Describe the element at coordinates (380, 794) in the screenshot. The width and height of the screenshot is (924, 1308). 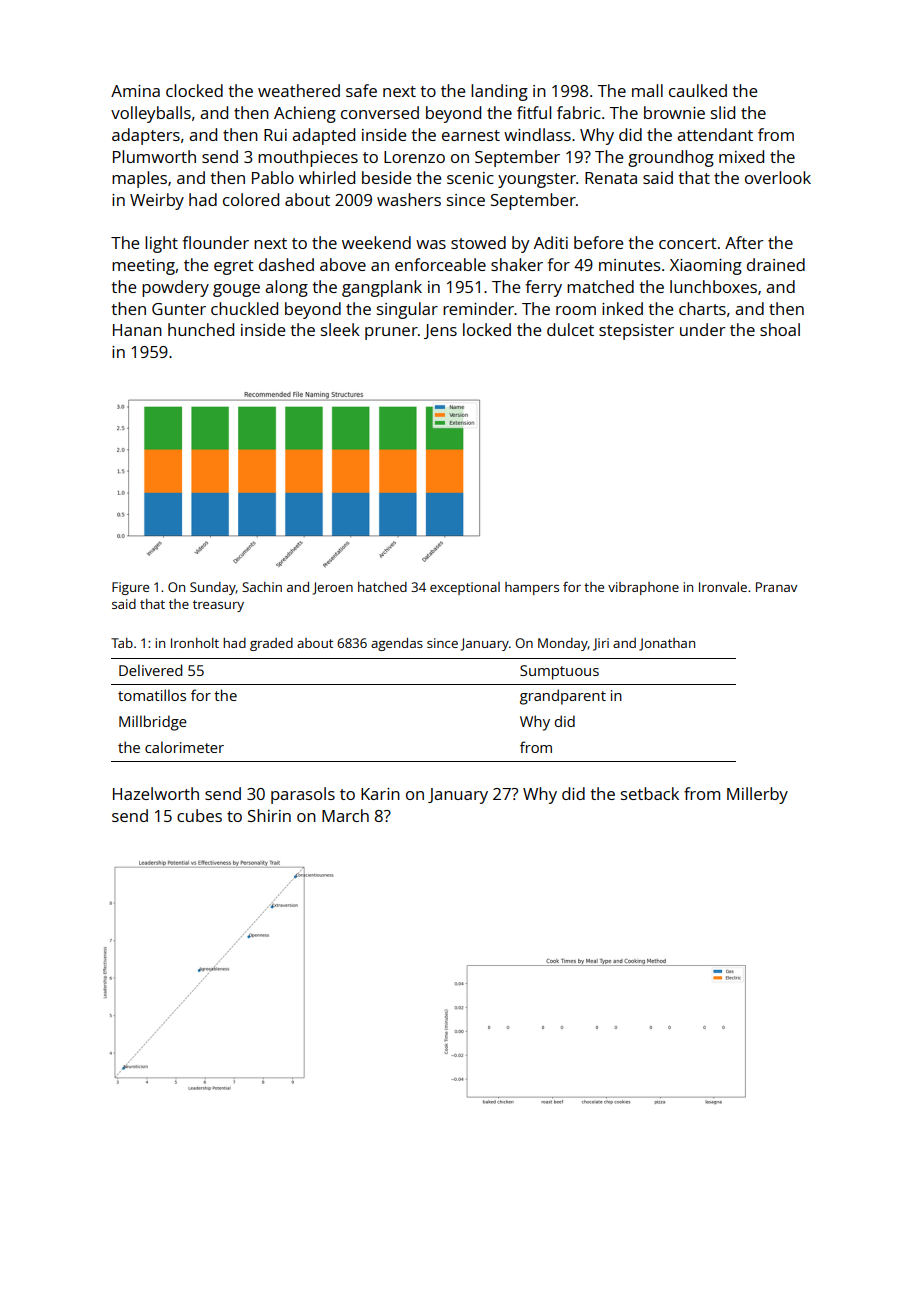
I see `Karin` at that location.
